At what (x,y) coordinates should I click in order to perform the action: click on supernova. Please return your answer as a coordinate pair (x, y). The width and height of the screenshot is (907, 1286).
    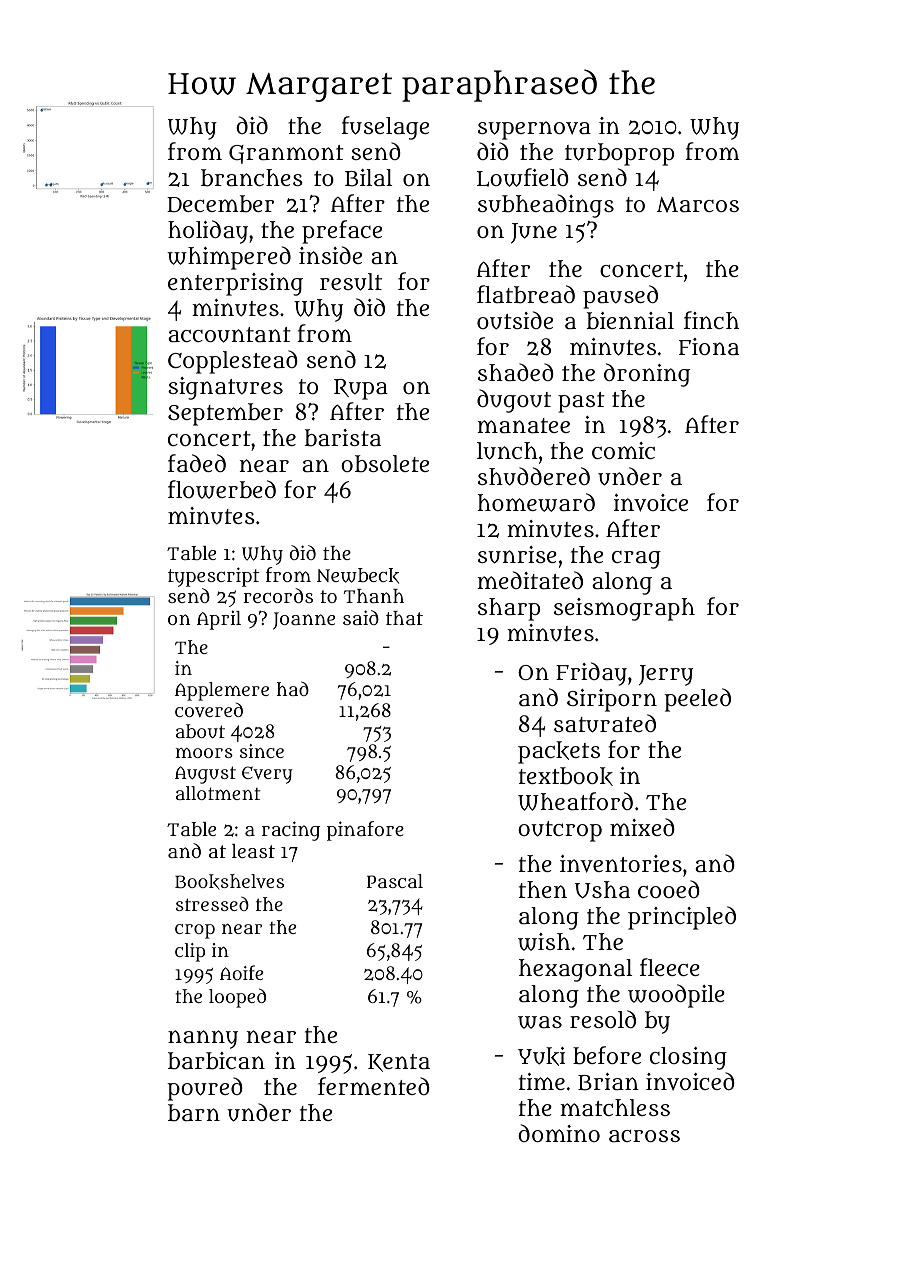
    Looking at the image, I should click on (534, 130).
